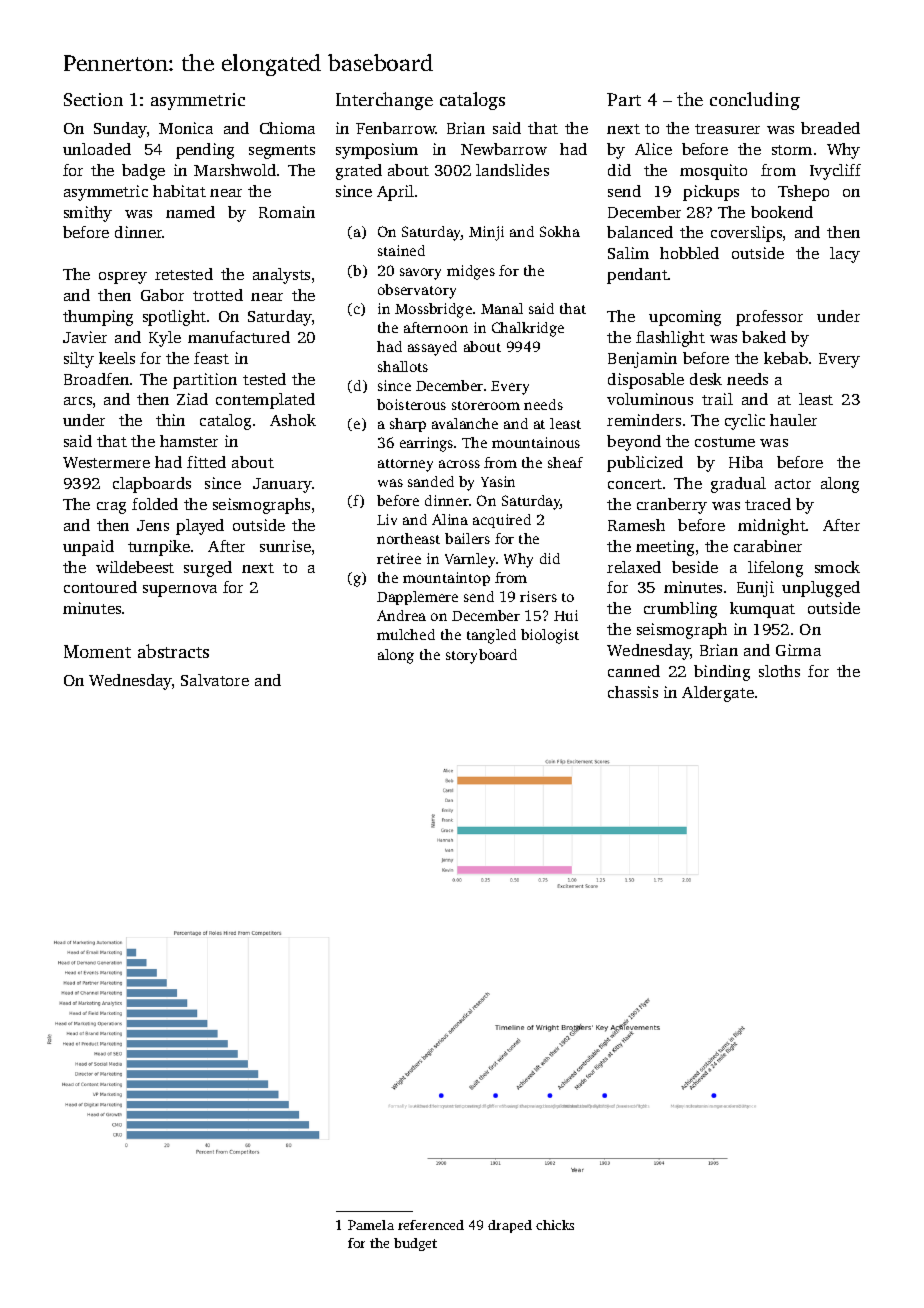 This page has height=1308, width=924. What do you see at coordinates (718, 694) in the page?
I see `Aldergate` at bounding box center [718, 694].
